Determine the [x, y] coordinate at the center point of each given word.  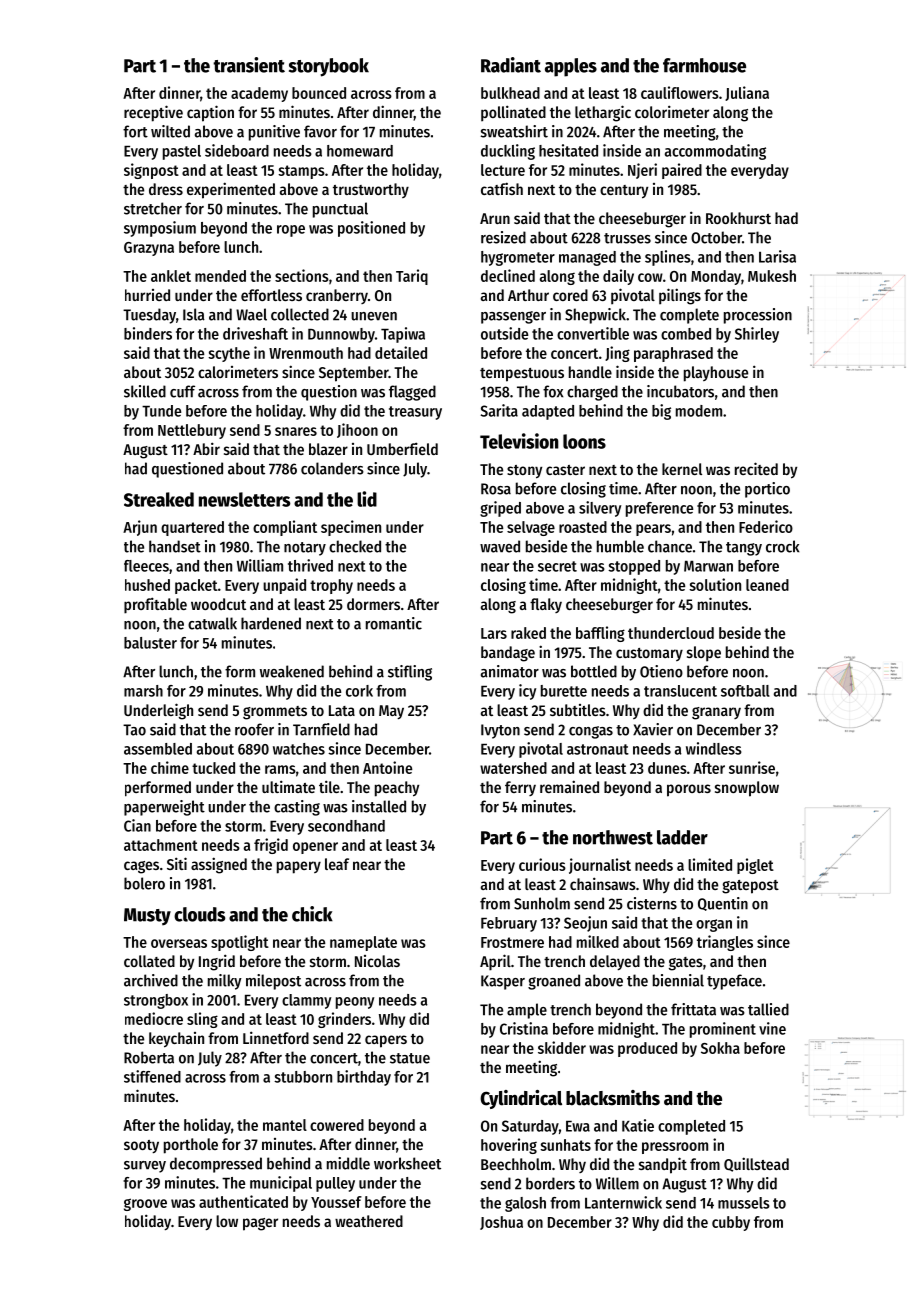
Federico [766, 526]
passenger [513, 317]
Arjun [140, 528]
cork [359, 691]
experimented [231, 190]
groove [145, 1204]
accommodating [715, 152]
